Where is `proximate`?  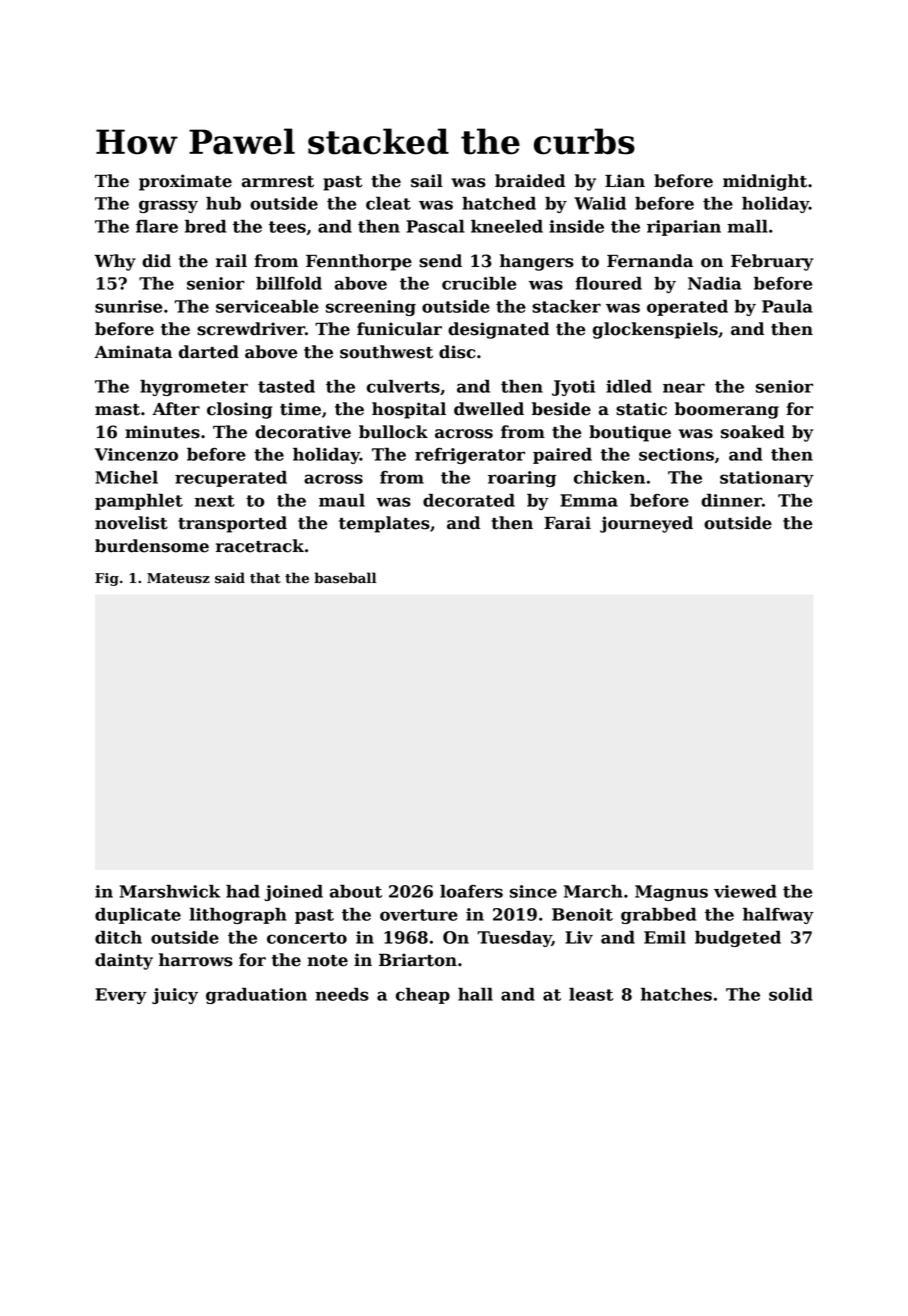 proximate is located at coordinates (185, 182).
